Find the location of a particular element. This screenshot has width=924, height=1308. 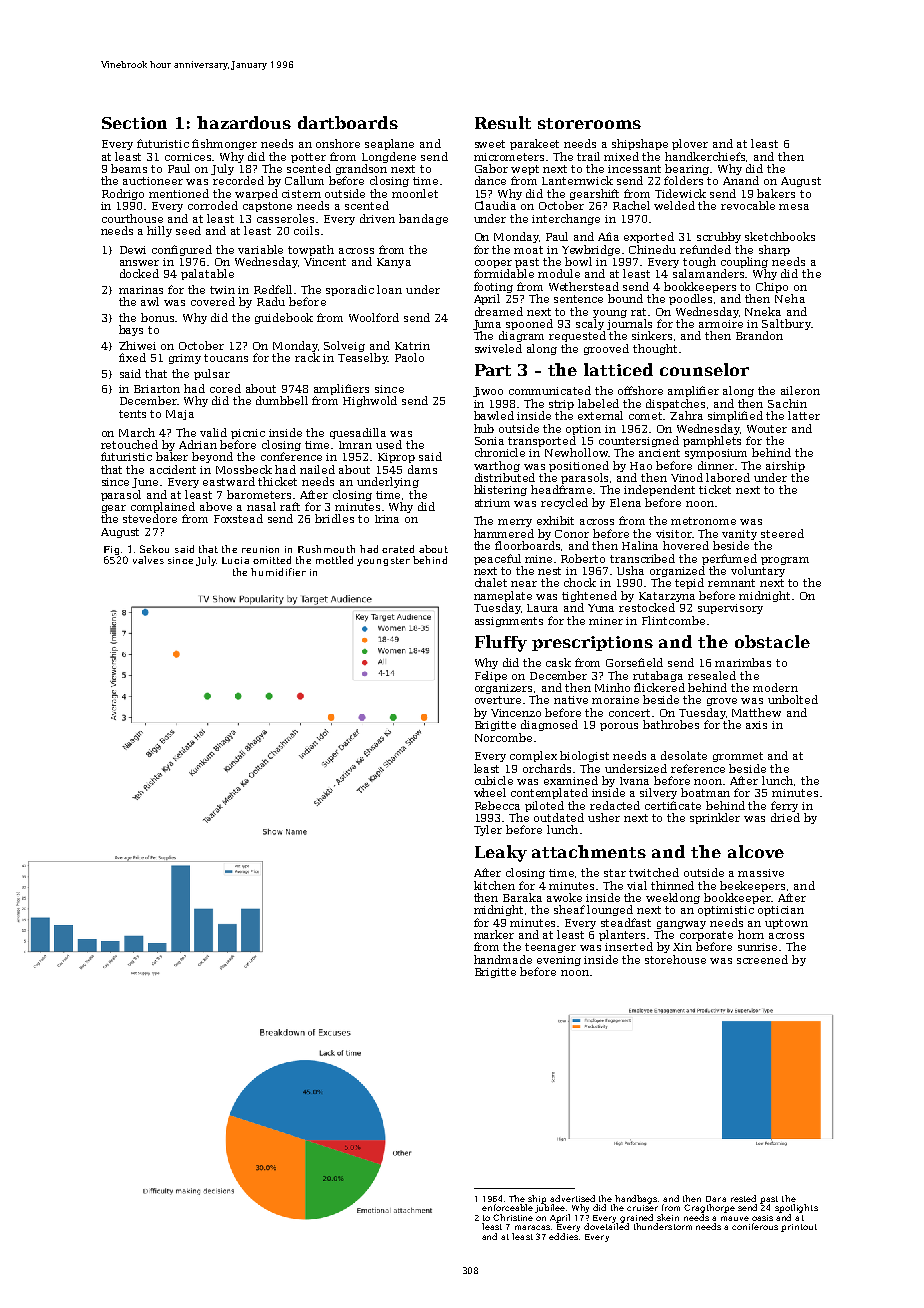

hazardous is located at coordinates (244, 122).
